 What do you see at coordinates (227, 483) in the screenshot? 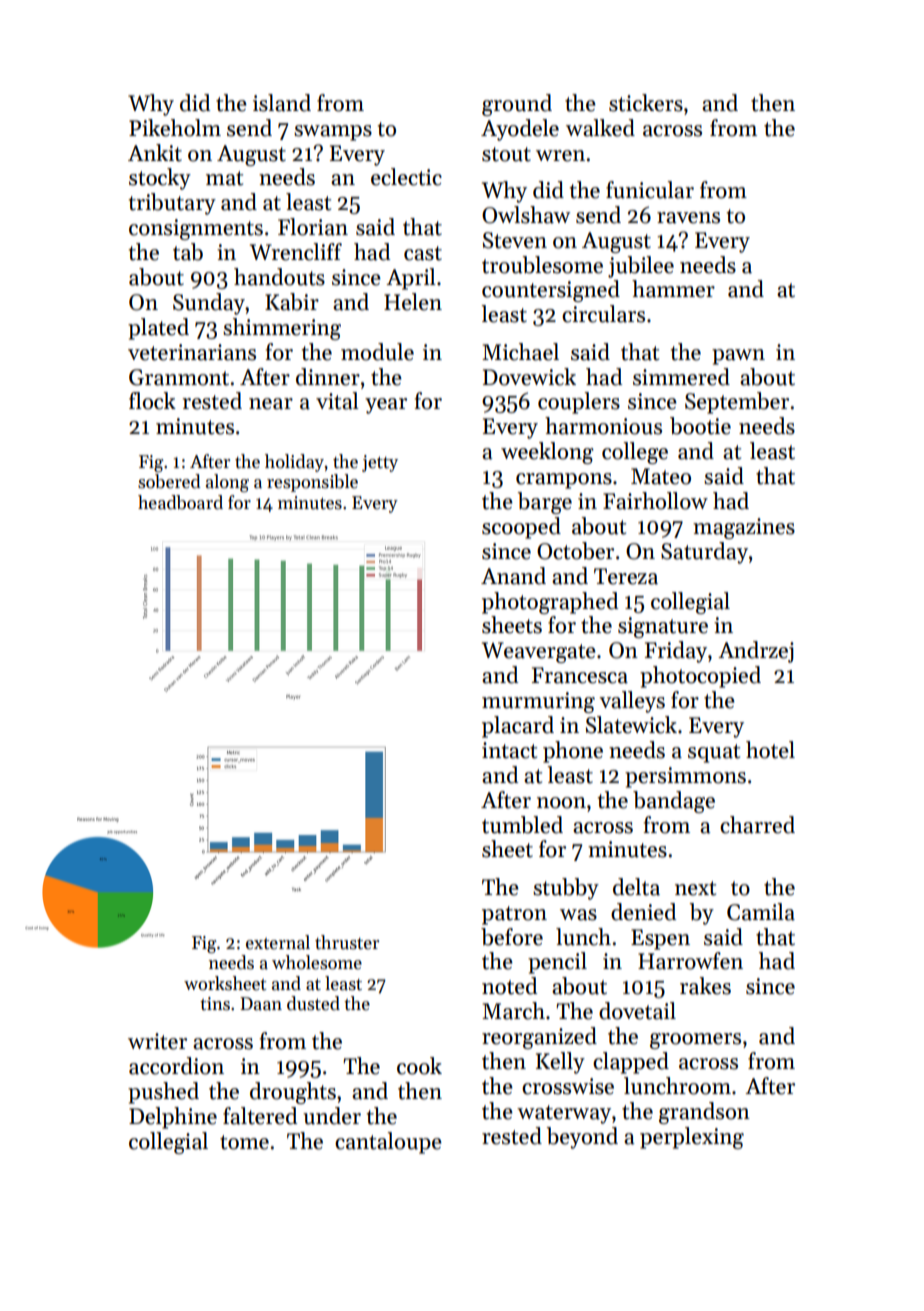
I see `along` at bounding box center [227, 483].
